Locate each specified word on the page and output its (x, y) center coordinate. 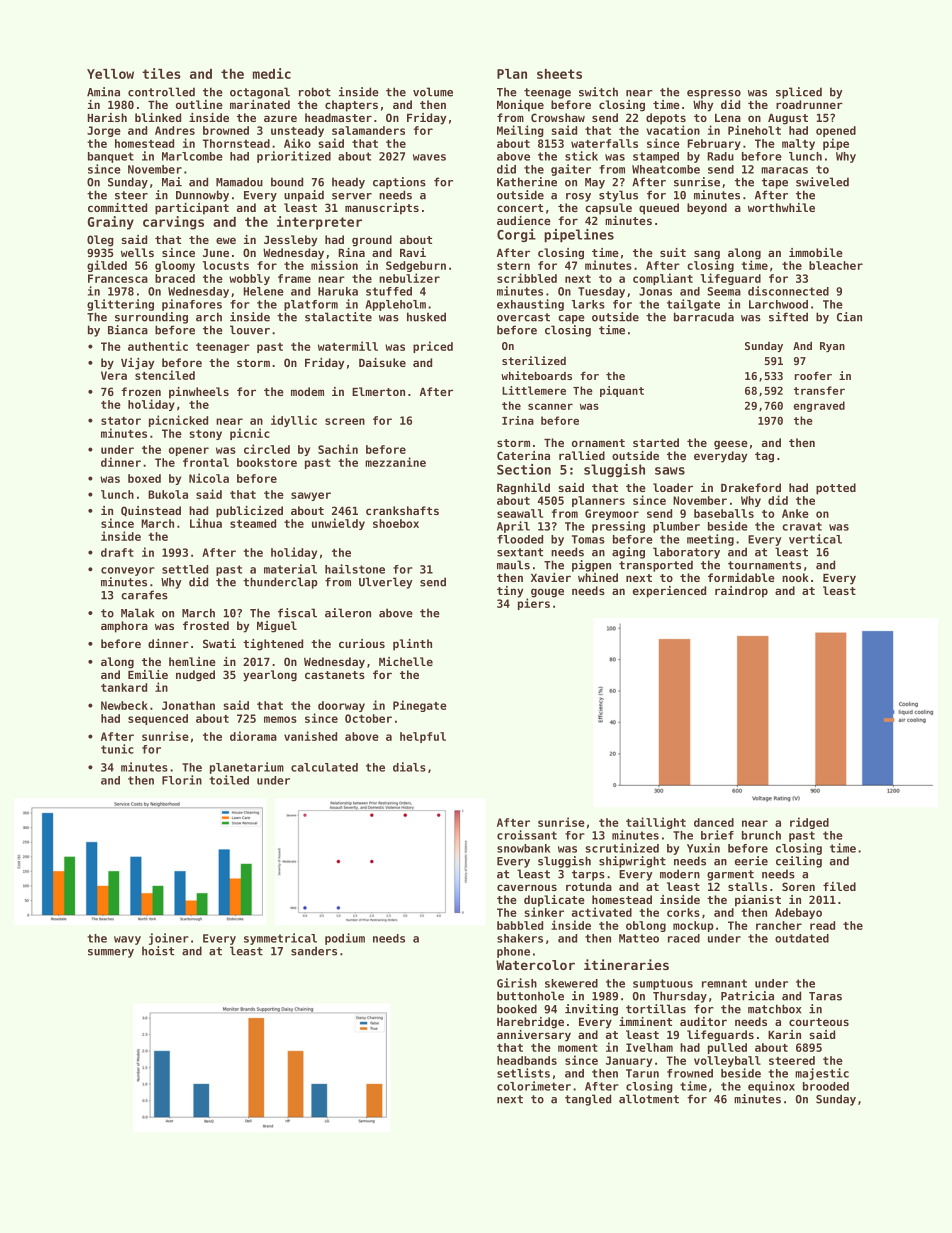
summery (111, 953)
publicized (249, 512)
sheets (559, 74)
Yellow (110, 74)
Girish (517, 983)
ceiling (799, 862)
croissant (527, 835)
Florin (182, 780)
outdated (802, 938)
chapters (351, 106)
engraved (819, 406)
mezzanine (395, 462)
